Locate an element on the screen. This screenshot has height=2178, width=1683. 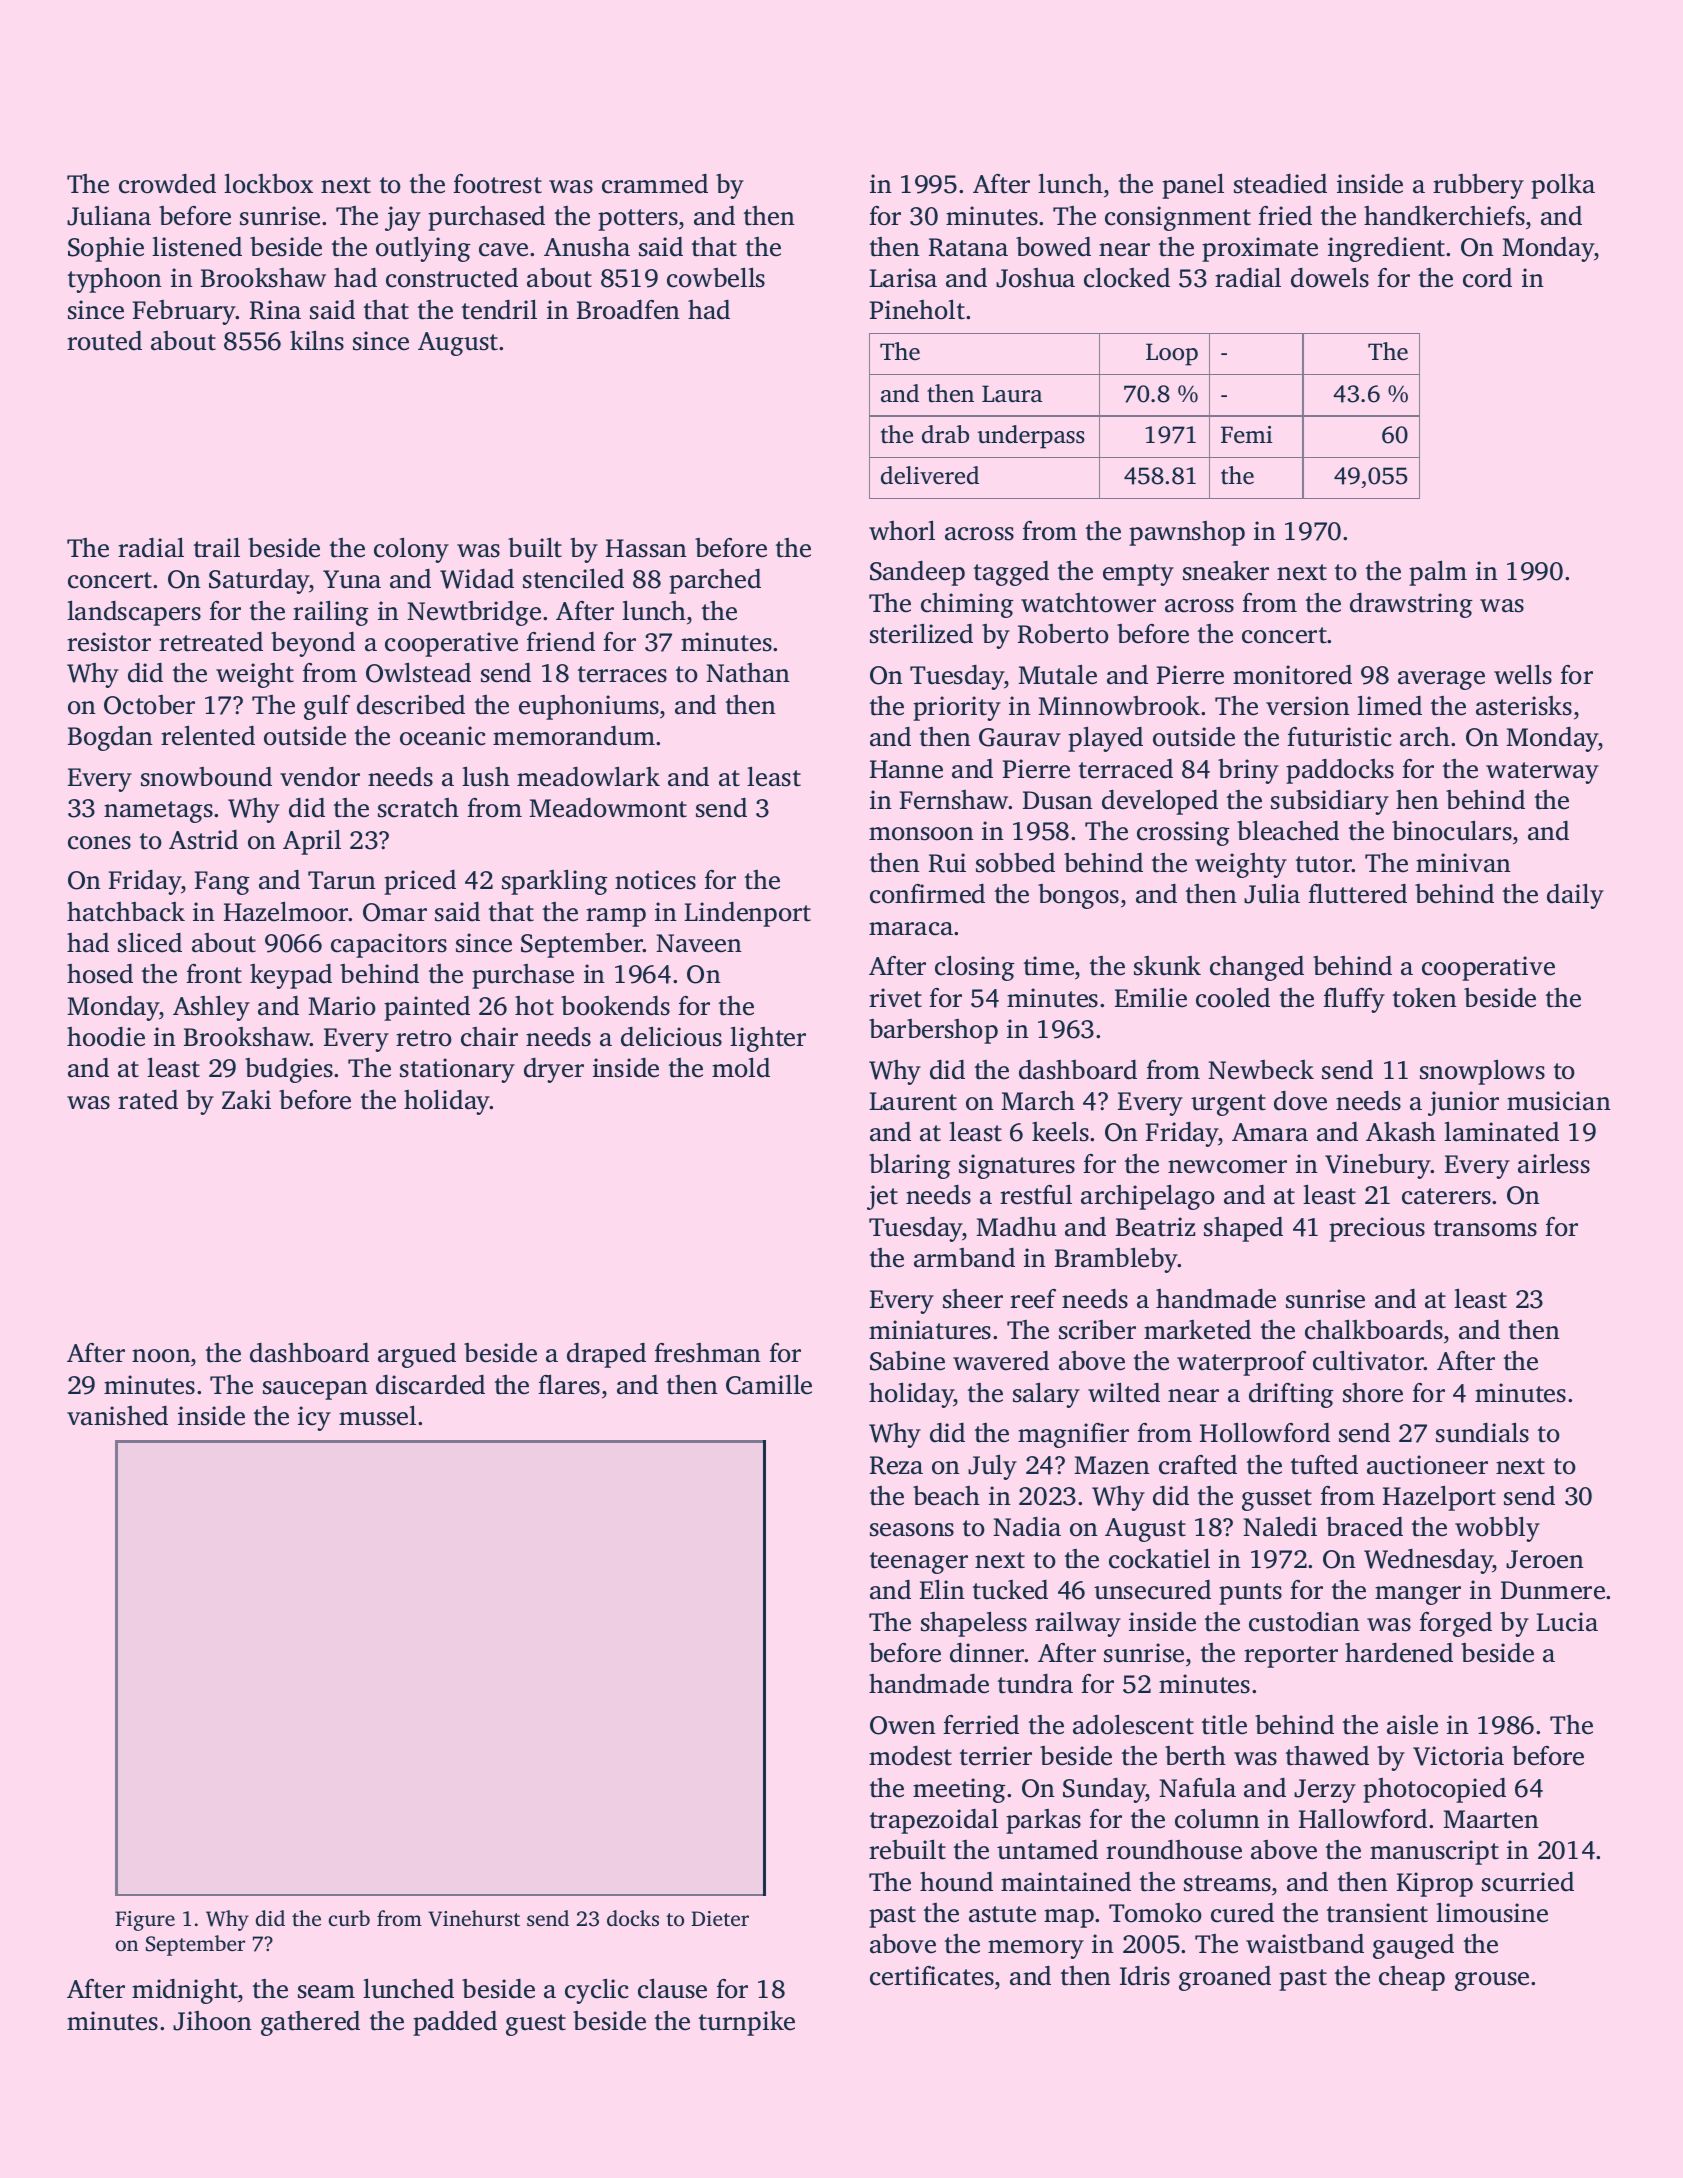
guest is located at coordinates (536, 2025).
